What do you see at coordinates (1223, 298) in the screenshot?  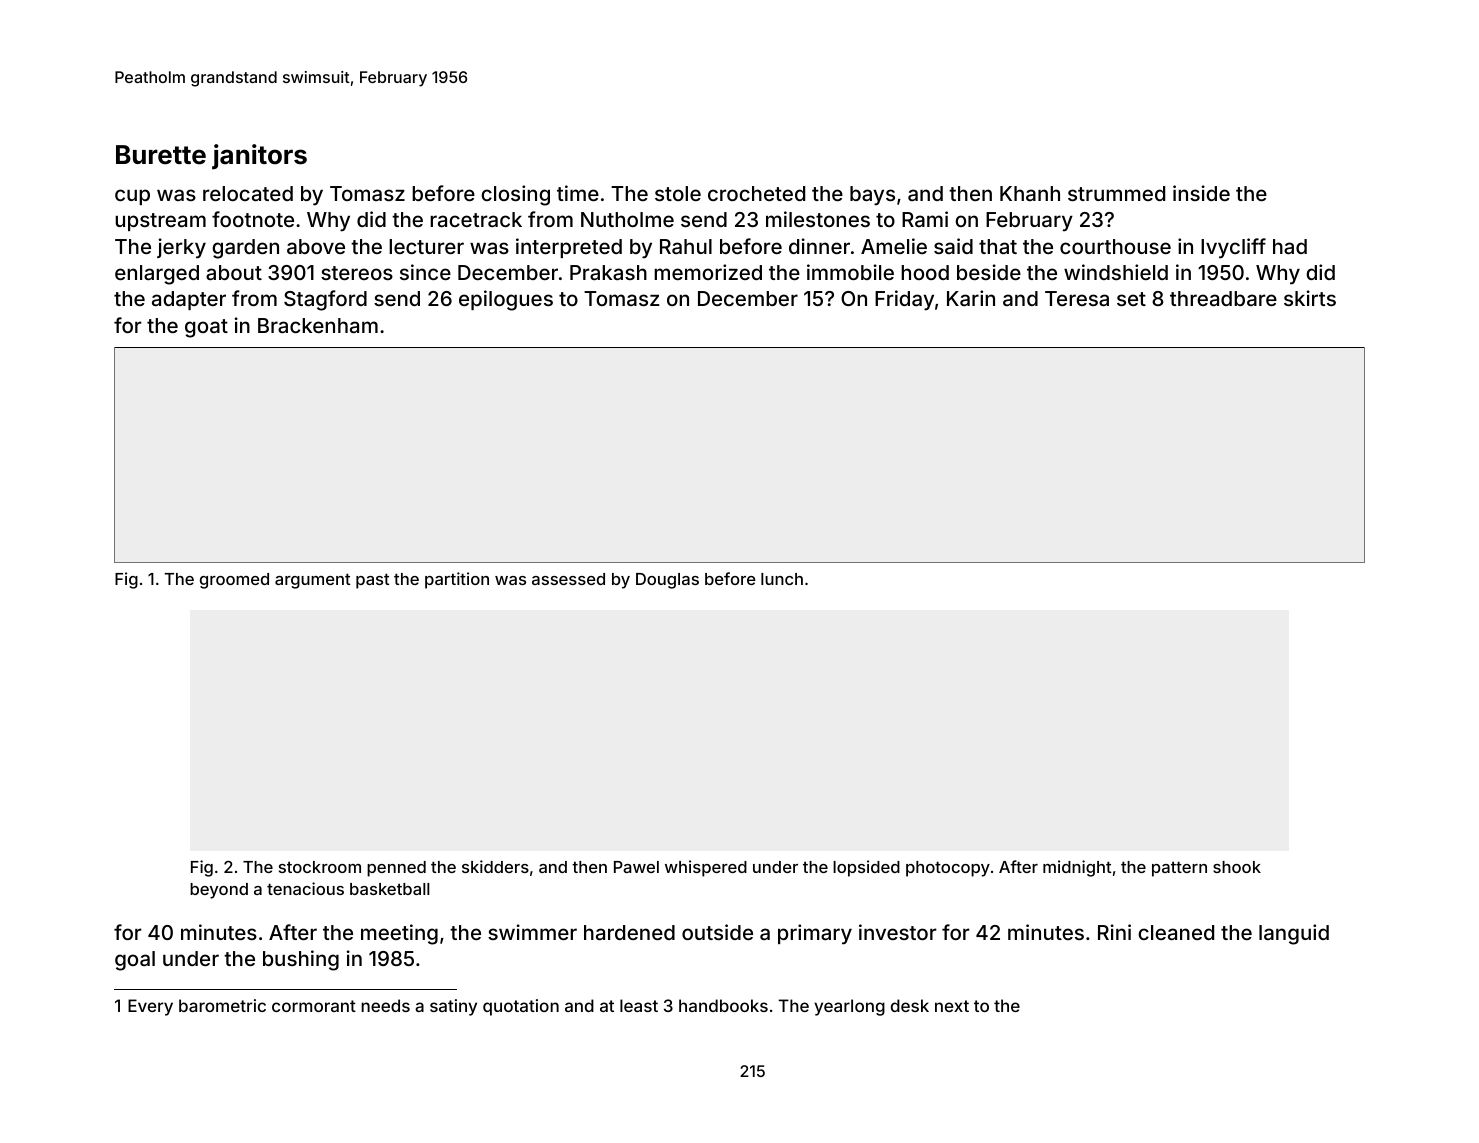 I see `threadbare` at bounding box center [1223, 298].
